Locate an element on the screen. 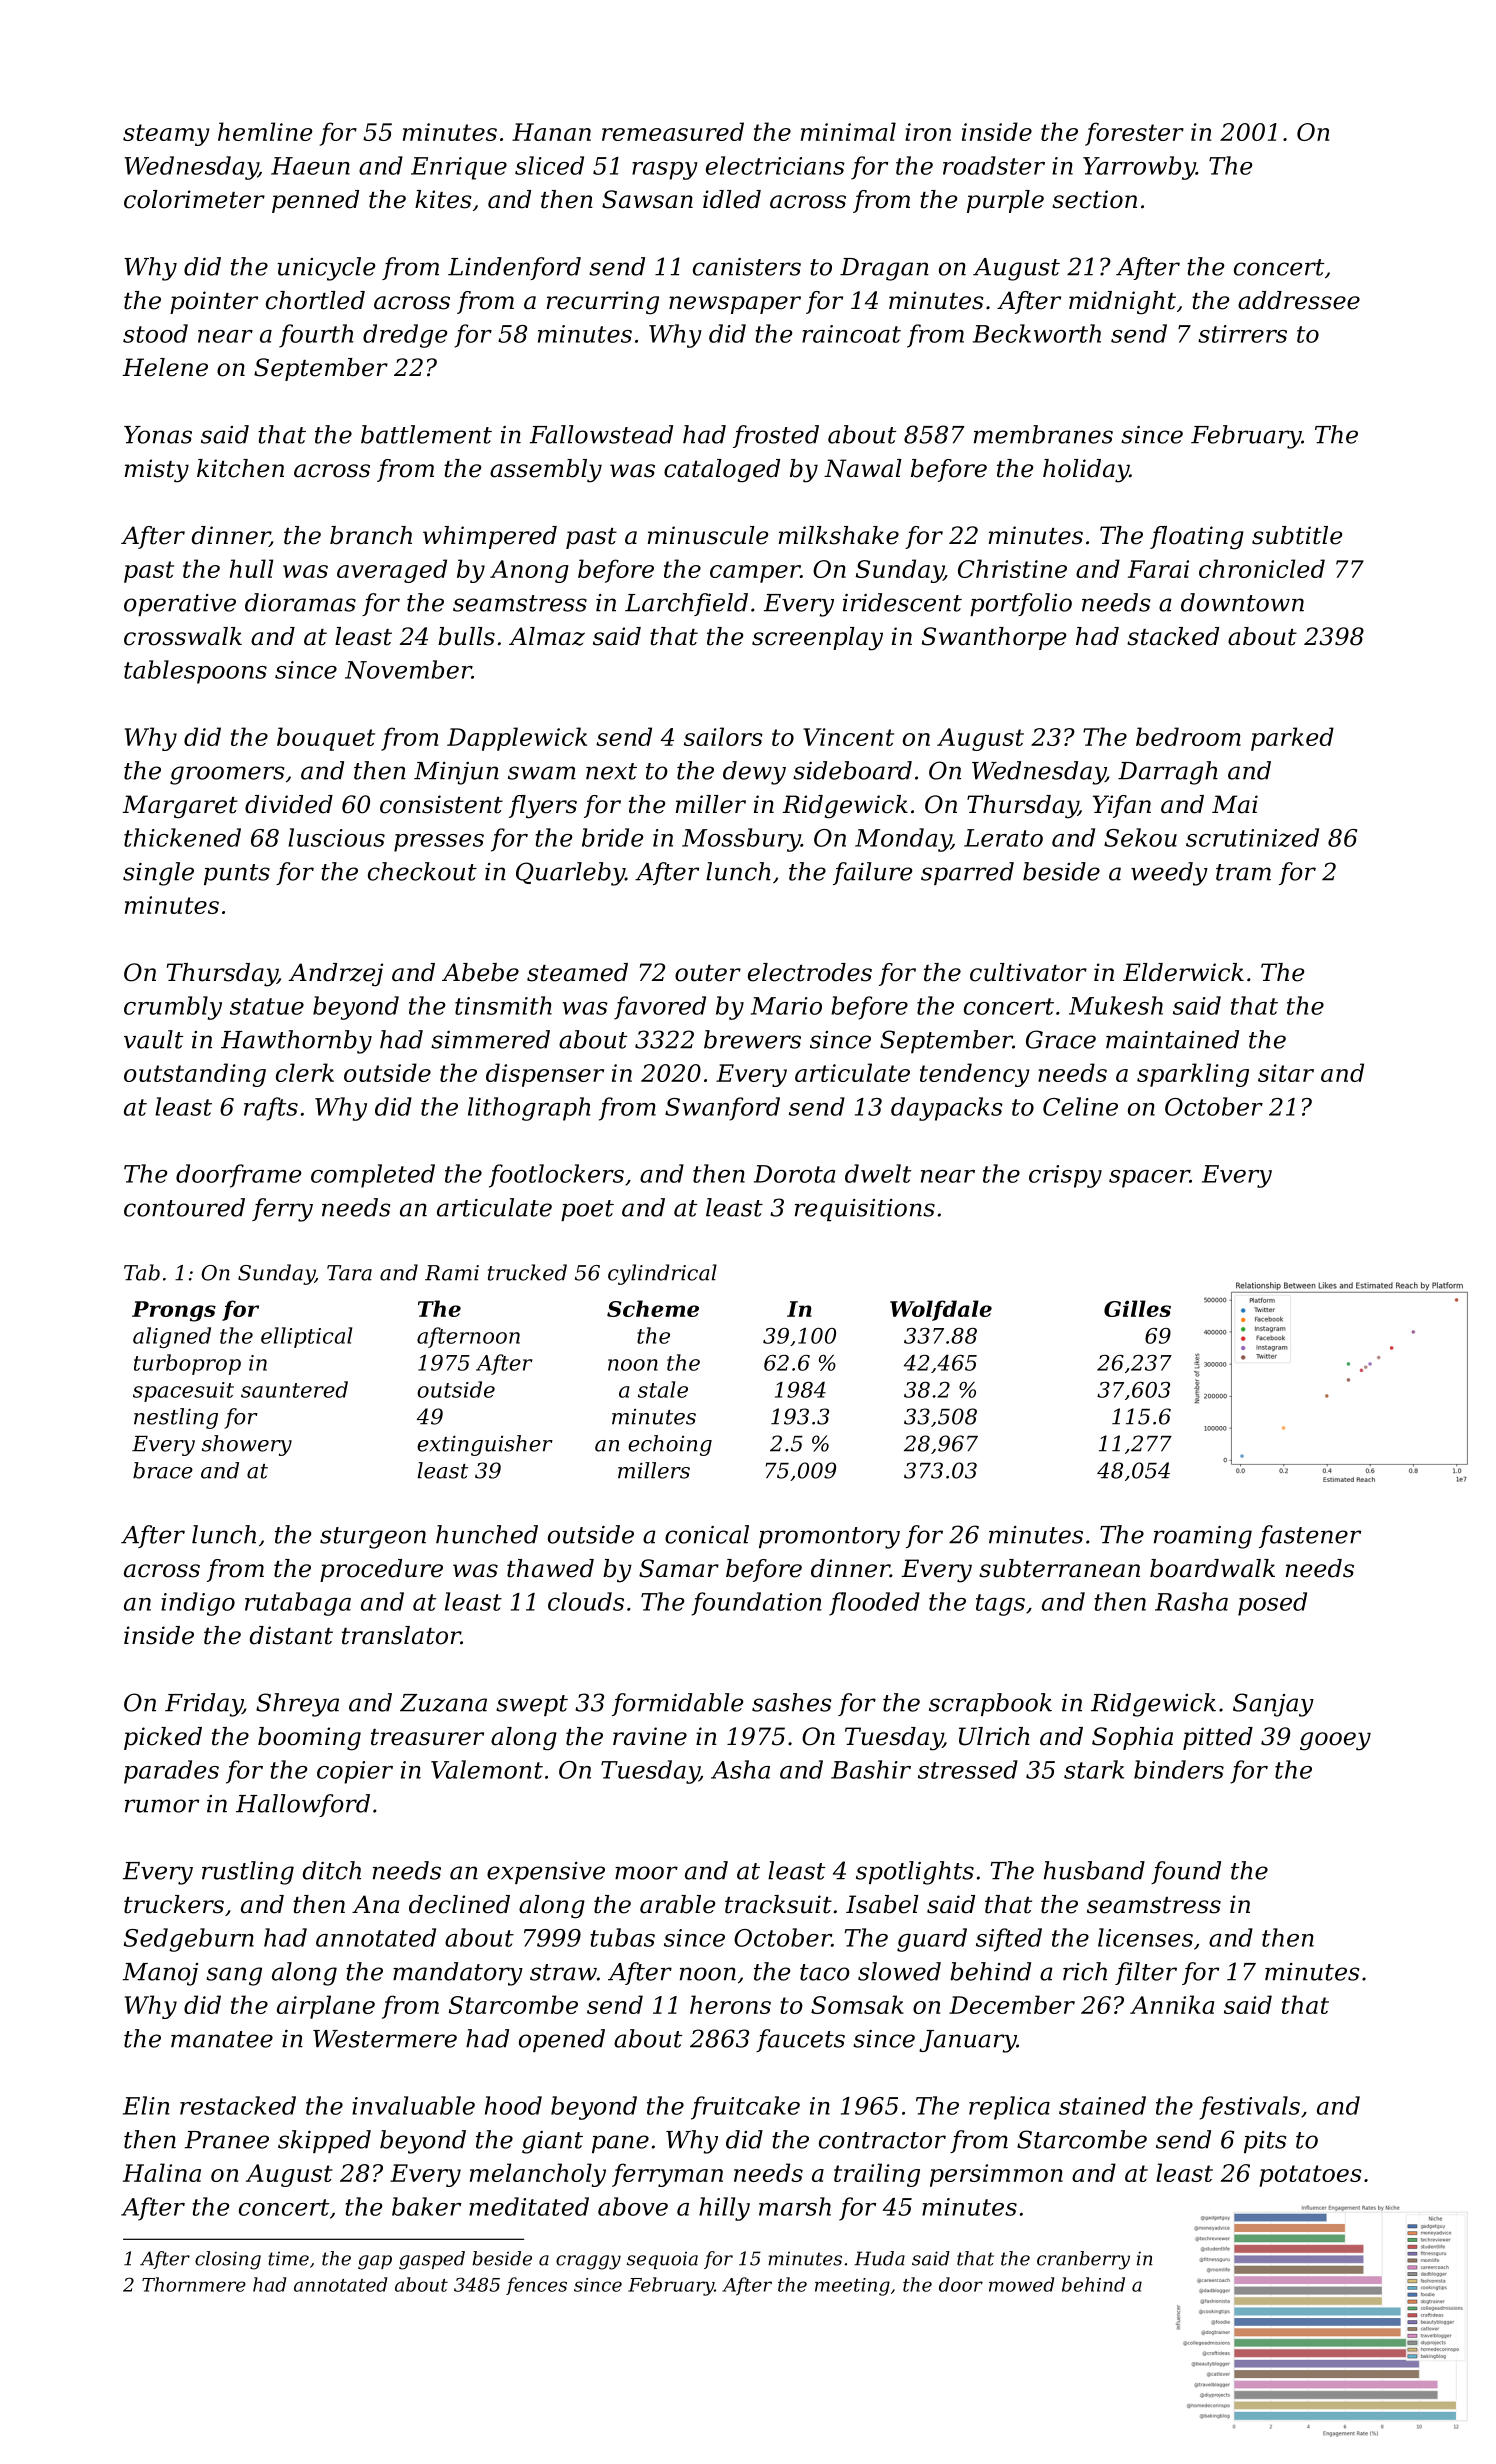 The width and height of the screenshot is (1496, 2464). cultivator is located at coordinates (1028, 972).
